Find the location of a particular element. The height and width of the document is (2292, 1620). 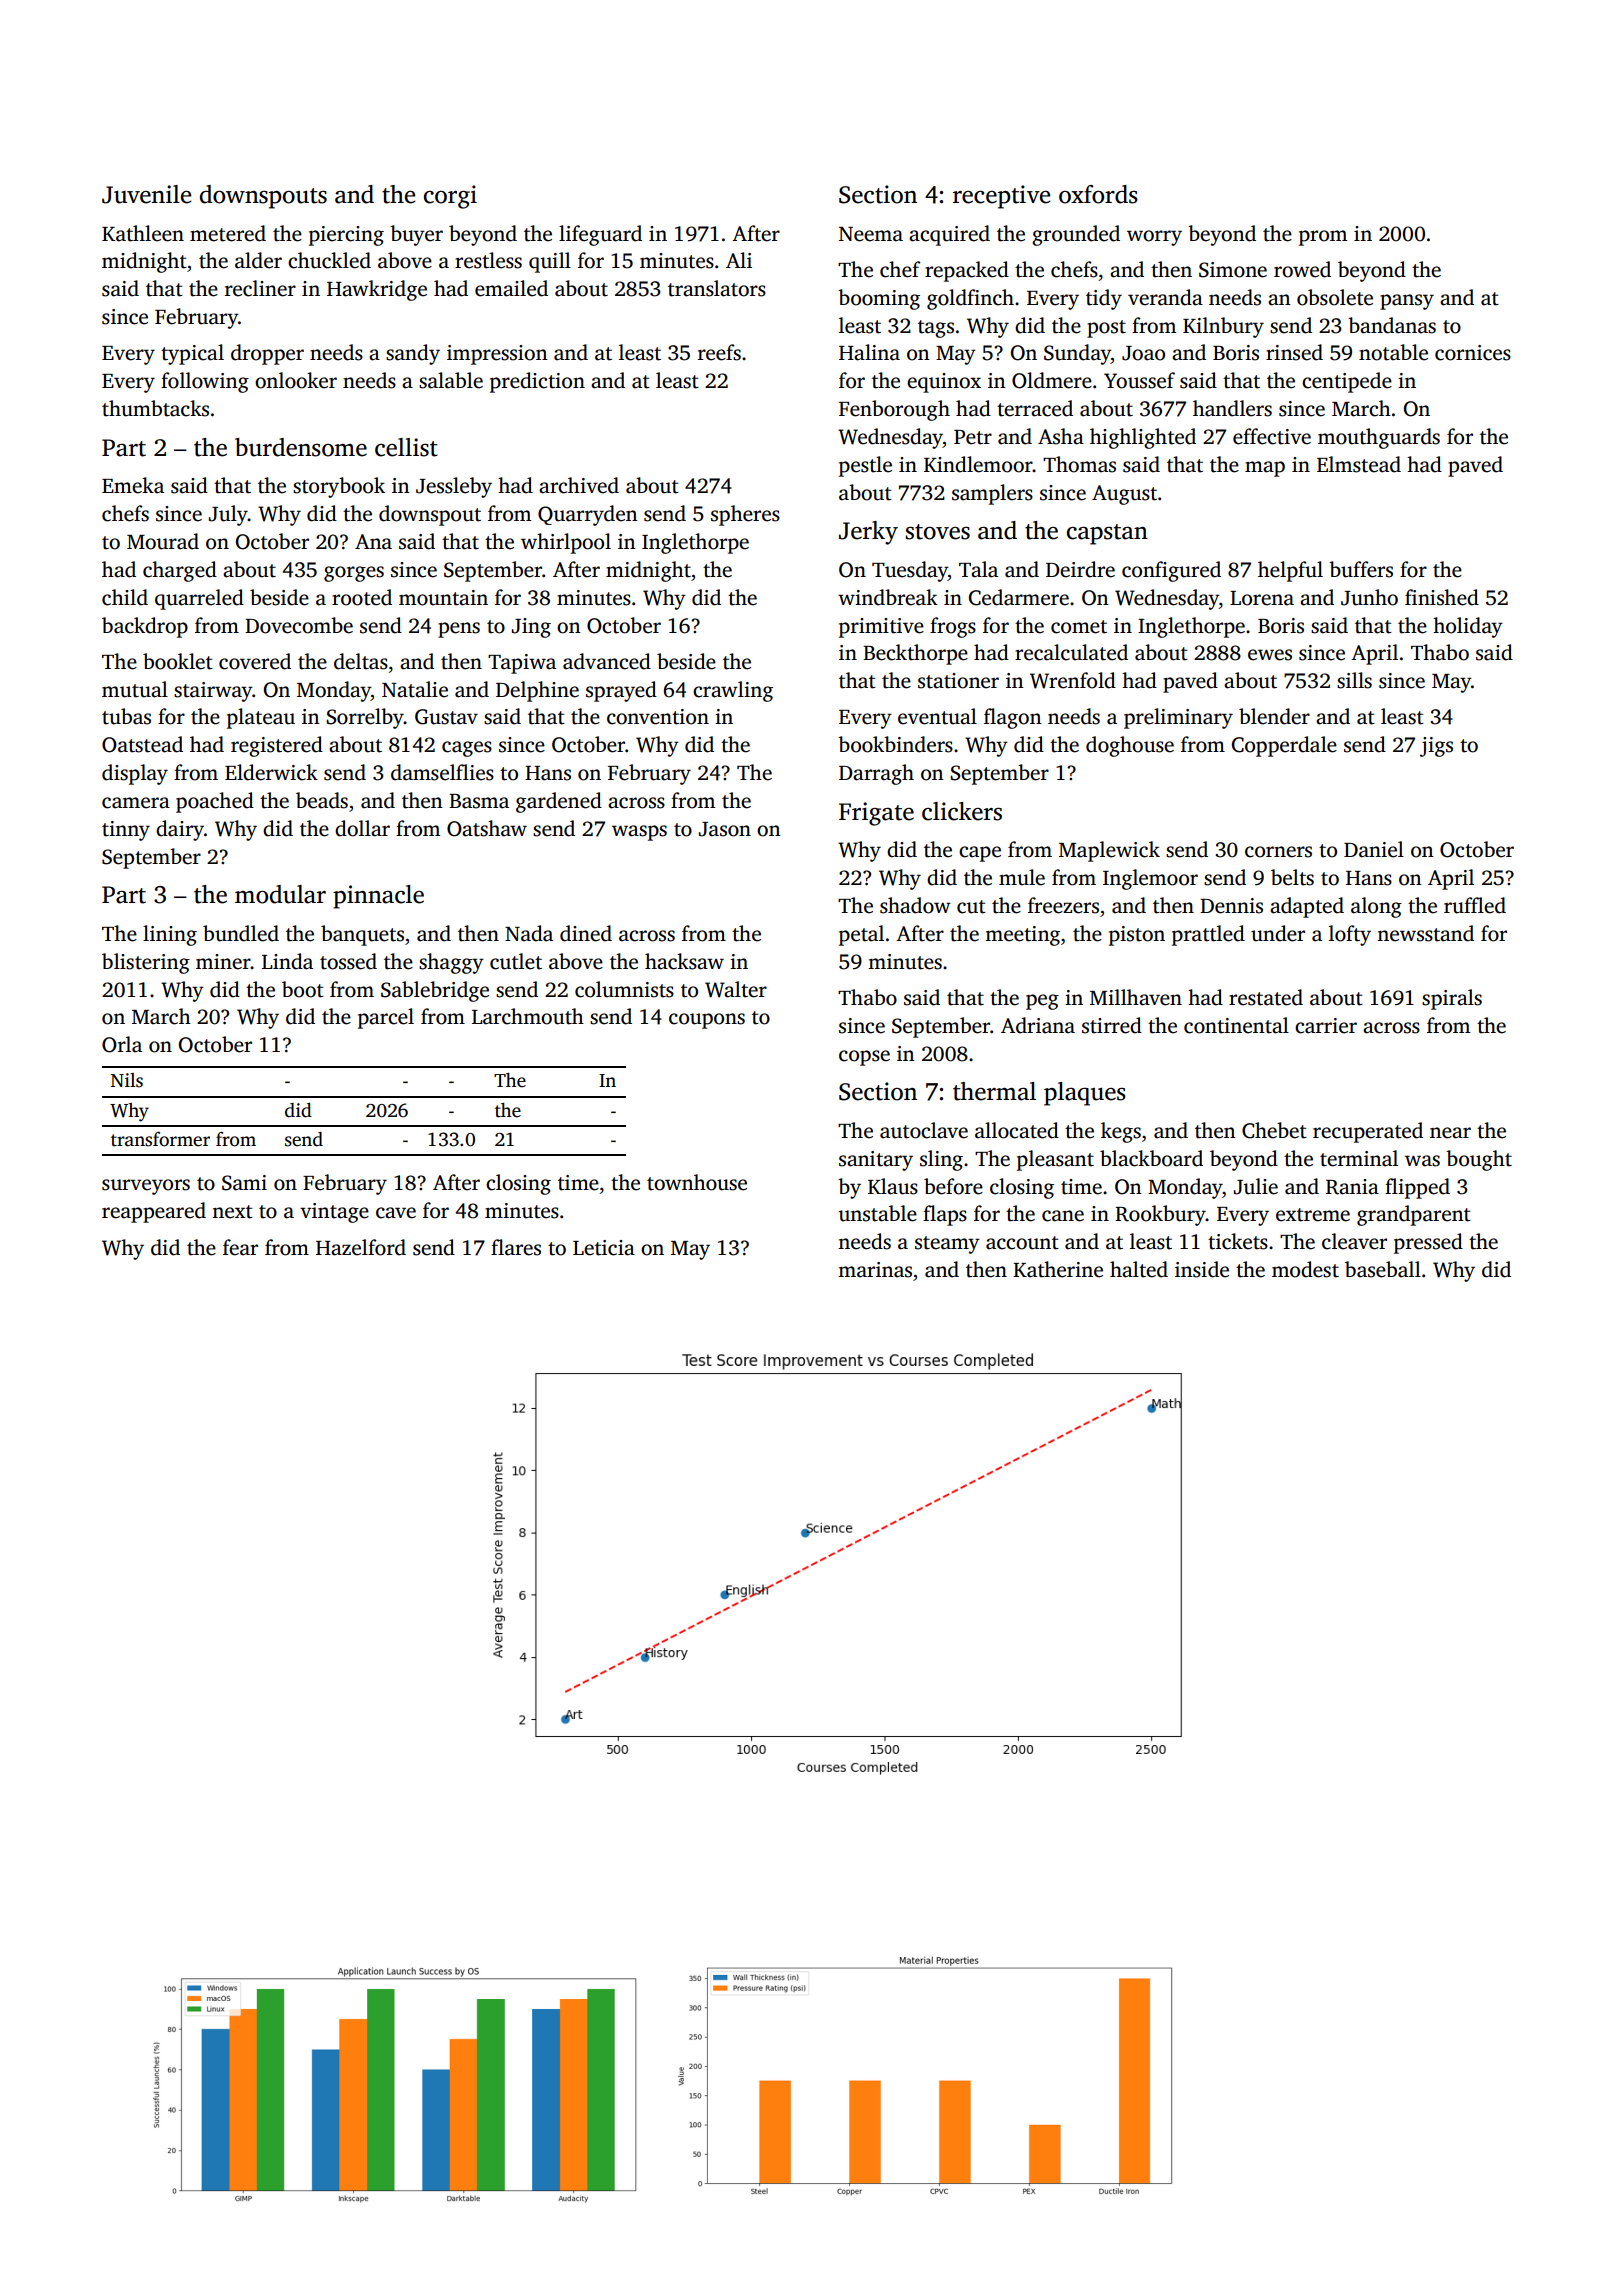

Oldmere is located at coordinates (1052, 380).
